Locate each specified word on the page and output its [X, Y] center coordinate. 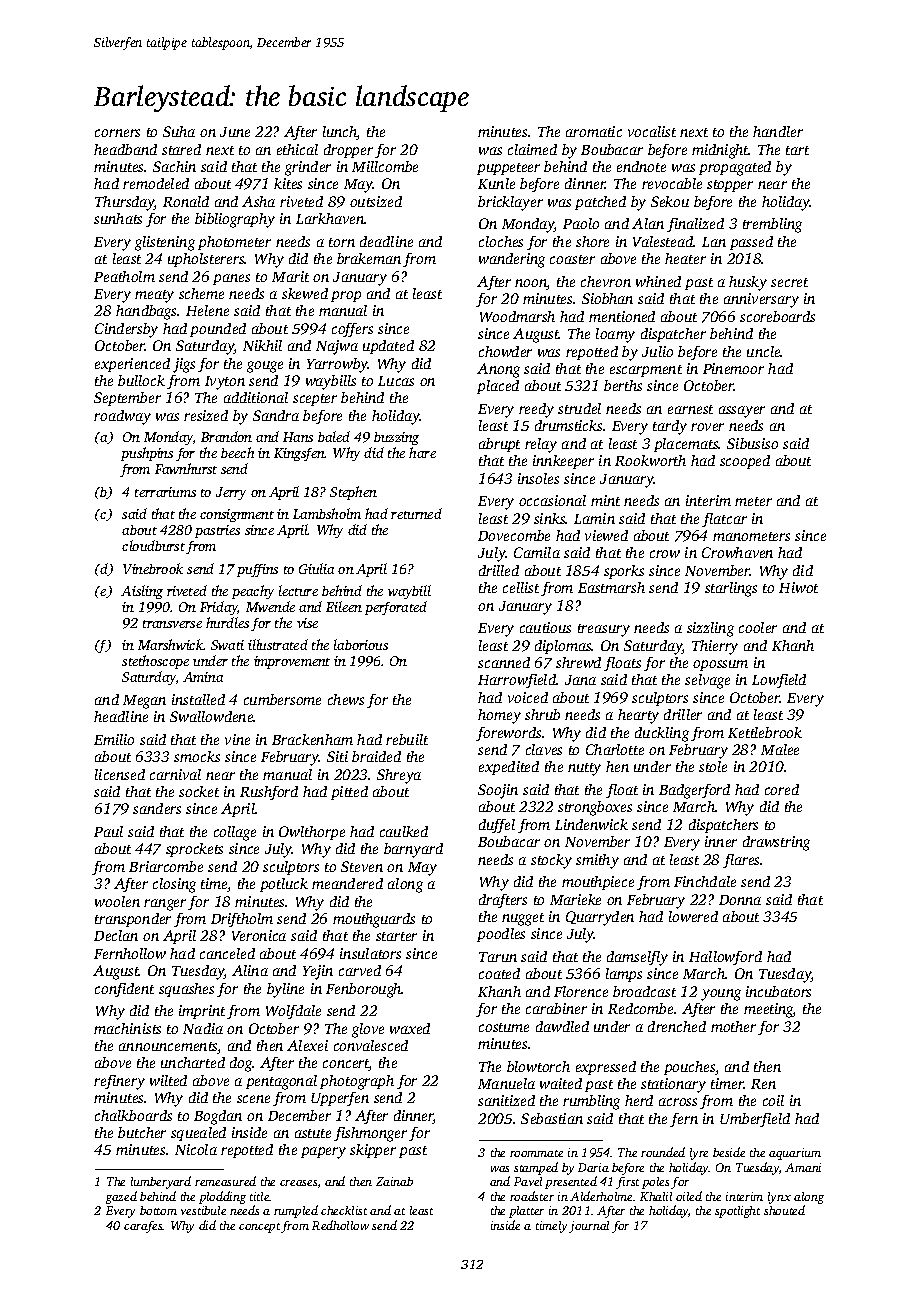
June [235, 132]
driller [683, 714]
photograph [357, 1082]
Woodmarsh [517, 316]
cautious [545, 627]
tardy [670, 427]
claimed [532, 149]
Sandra [276, 415]
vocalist [652, 131]
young [721, 995]
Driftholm [242, 920]
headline [121, 716]
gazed [121, 1197]
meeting [768, 1010]
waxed [410, 1028]
